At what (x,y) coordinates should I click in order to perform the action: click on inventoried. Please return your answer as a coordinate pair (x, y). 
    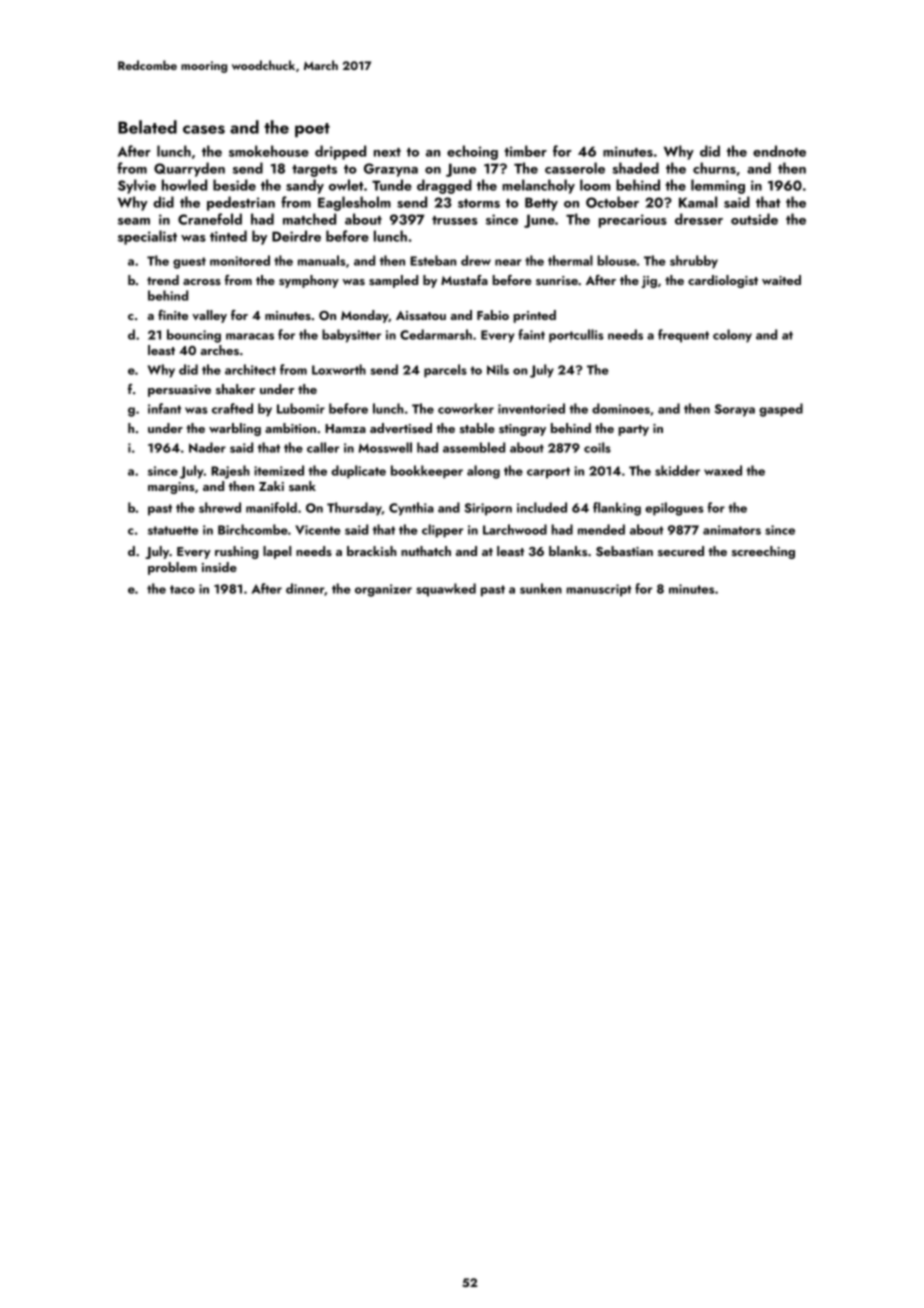
    Looking at the image, I should click on (531, 408).
